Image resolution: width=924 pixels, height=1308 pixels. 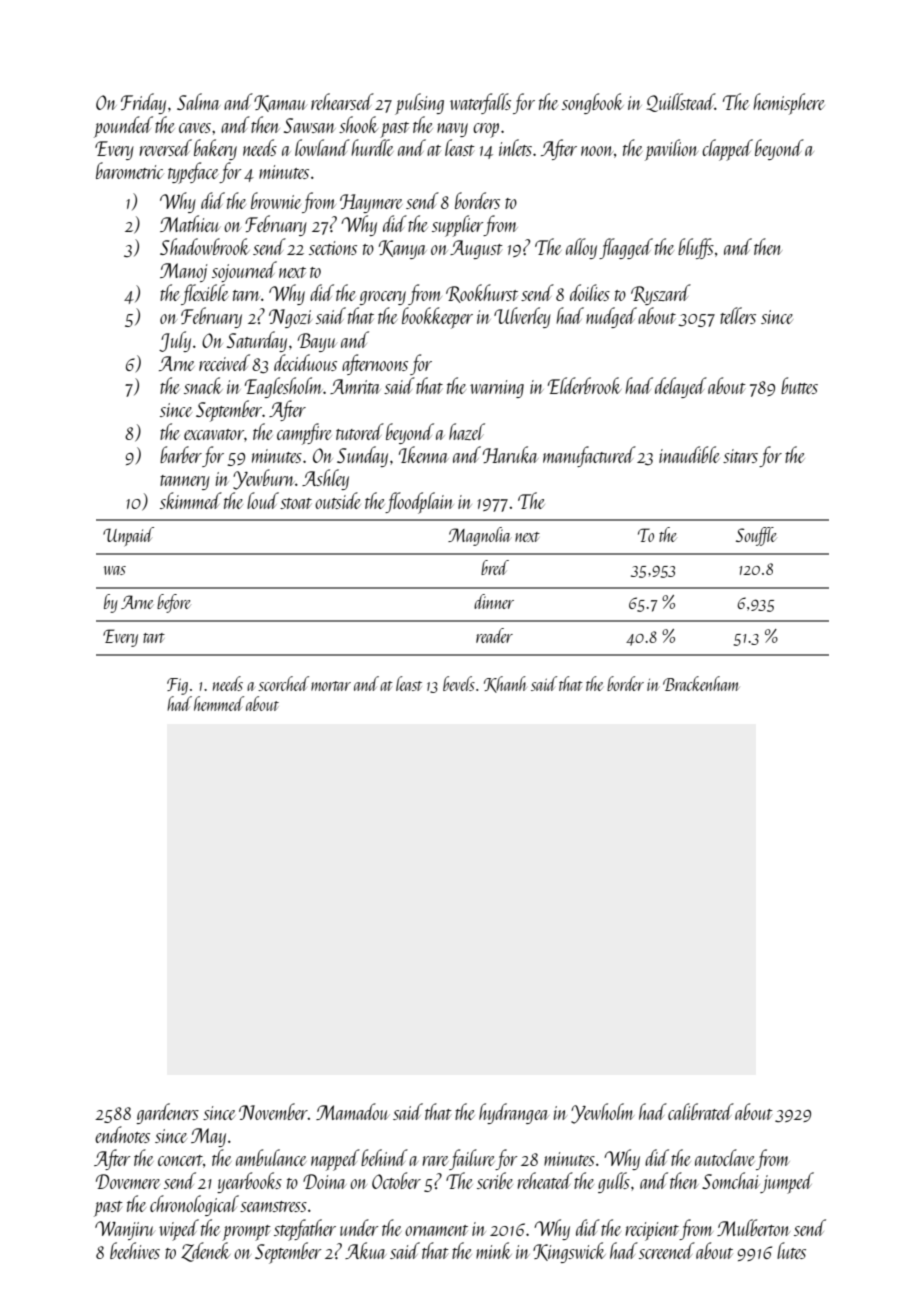 What do you see at coordinates (661, 294) in the screenshot?
I see `Ryszard` at bounding box center [661, 294].
